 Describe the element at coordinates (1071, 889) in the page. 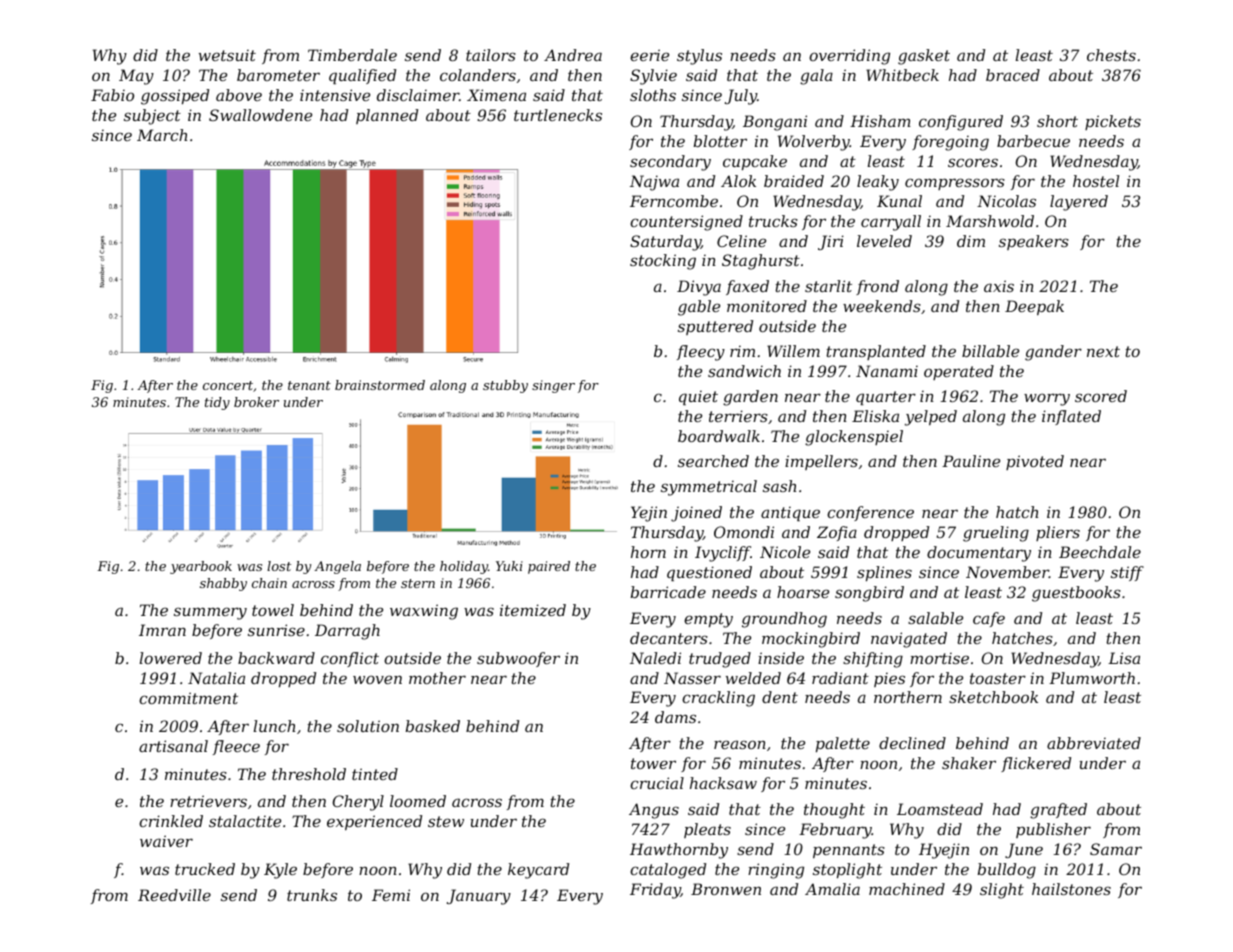

I see `hailstones` at that location.
